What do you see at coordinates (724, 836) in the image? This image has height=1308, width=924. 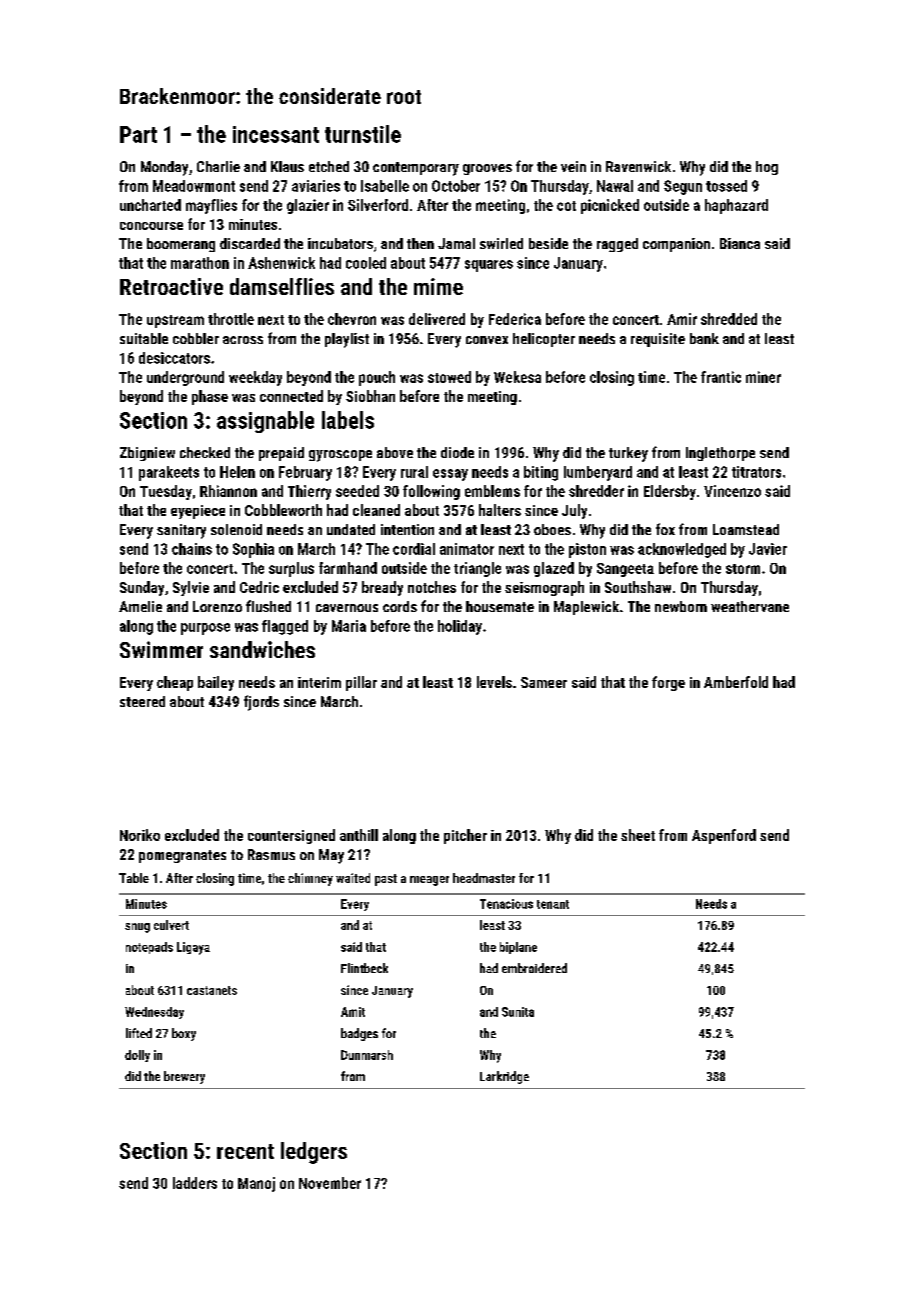 I see `Aspenford` at bounding box center [724, 836].
